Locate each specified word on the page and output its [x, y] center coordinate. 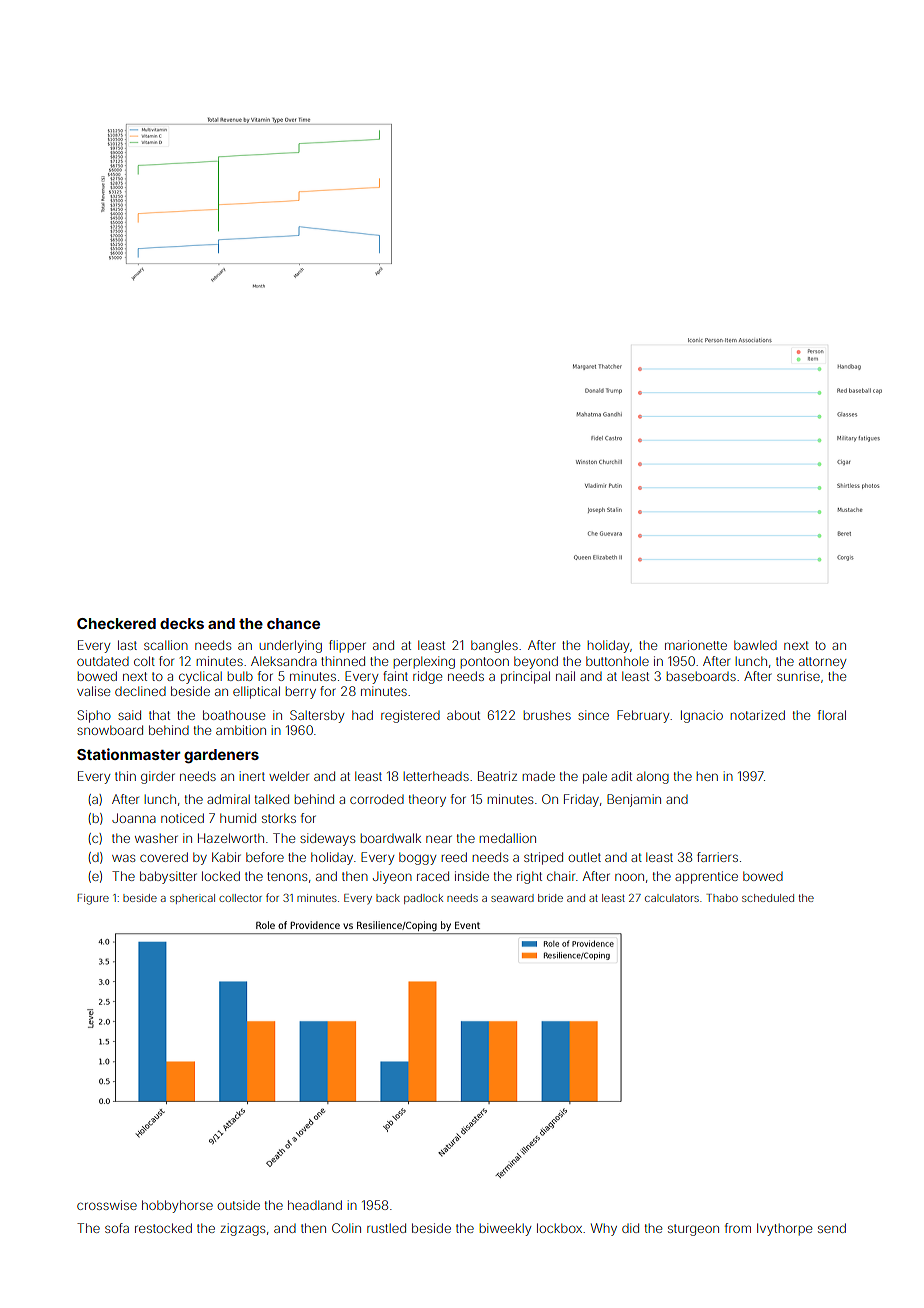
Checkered [116, 623]
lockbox [559, 1228]
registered [410, 716]
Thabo [722, 898]
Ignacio [702, 716]
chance [293, 623]
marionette [696, 645]
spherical [192, 899]
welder [289, 776]
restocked [163, 1228]
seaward [512, 898]
